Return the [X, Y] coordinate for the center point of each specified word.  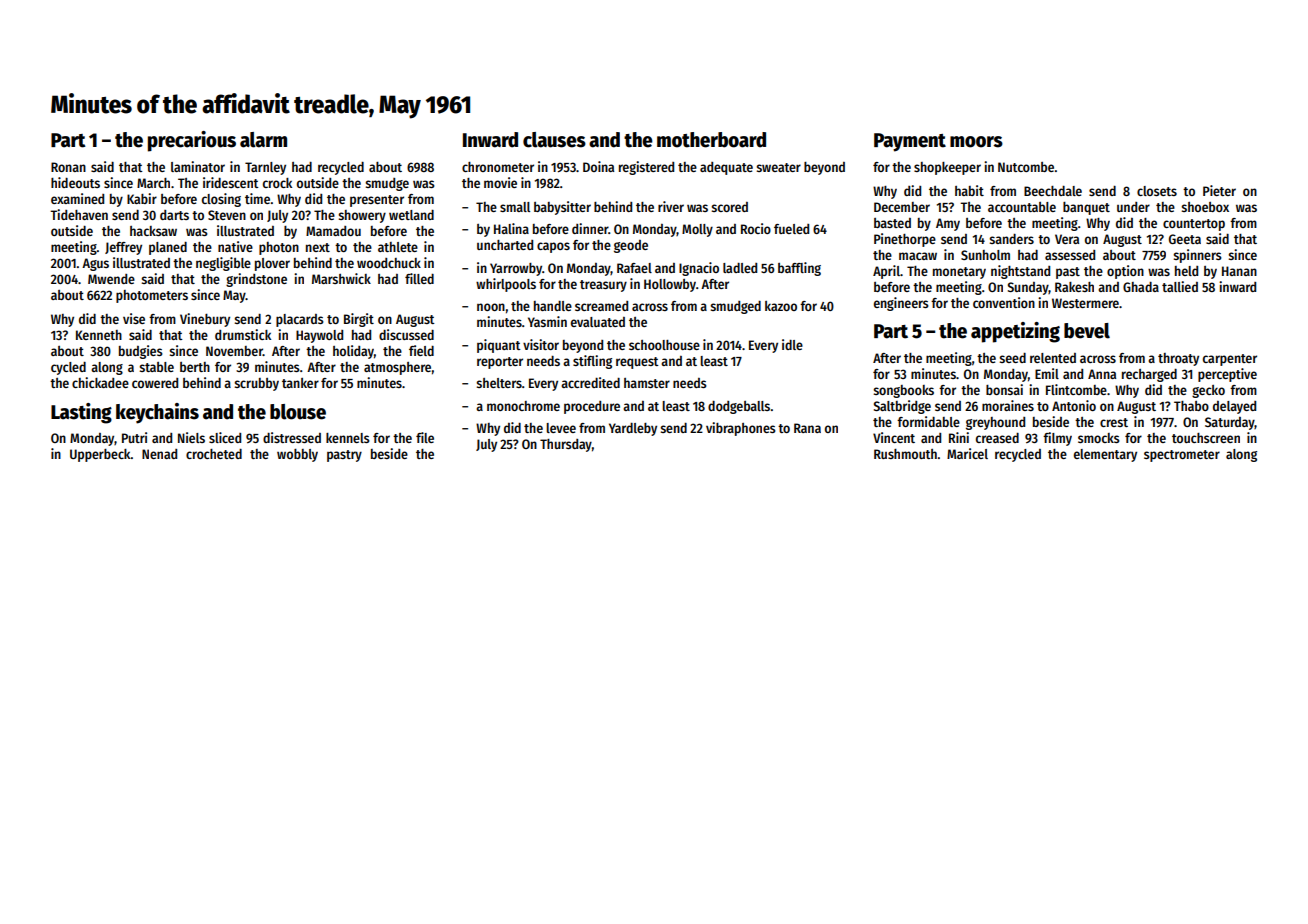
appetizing [1015, 332]
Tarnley [265, 168]
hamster [647, 383]
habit [969, 190]
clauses [554, 140]
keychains [157, 413]
